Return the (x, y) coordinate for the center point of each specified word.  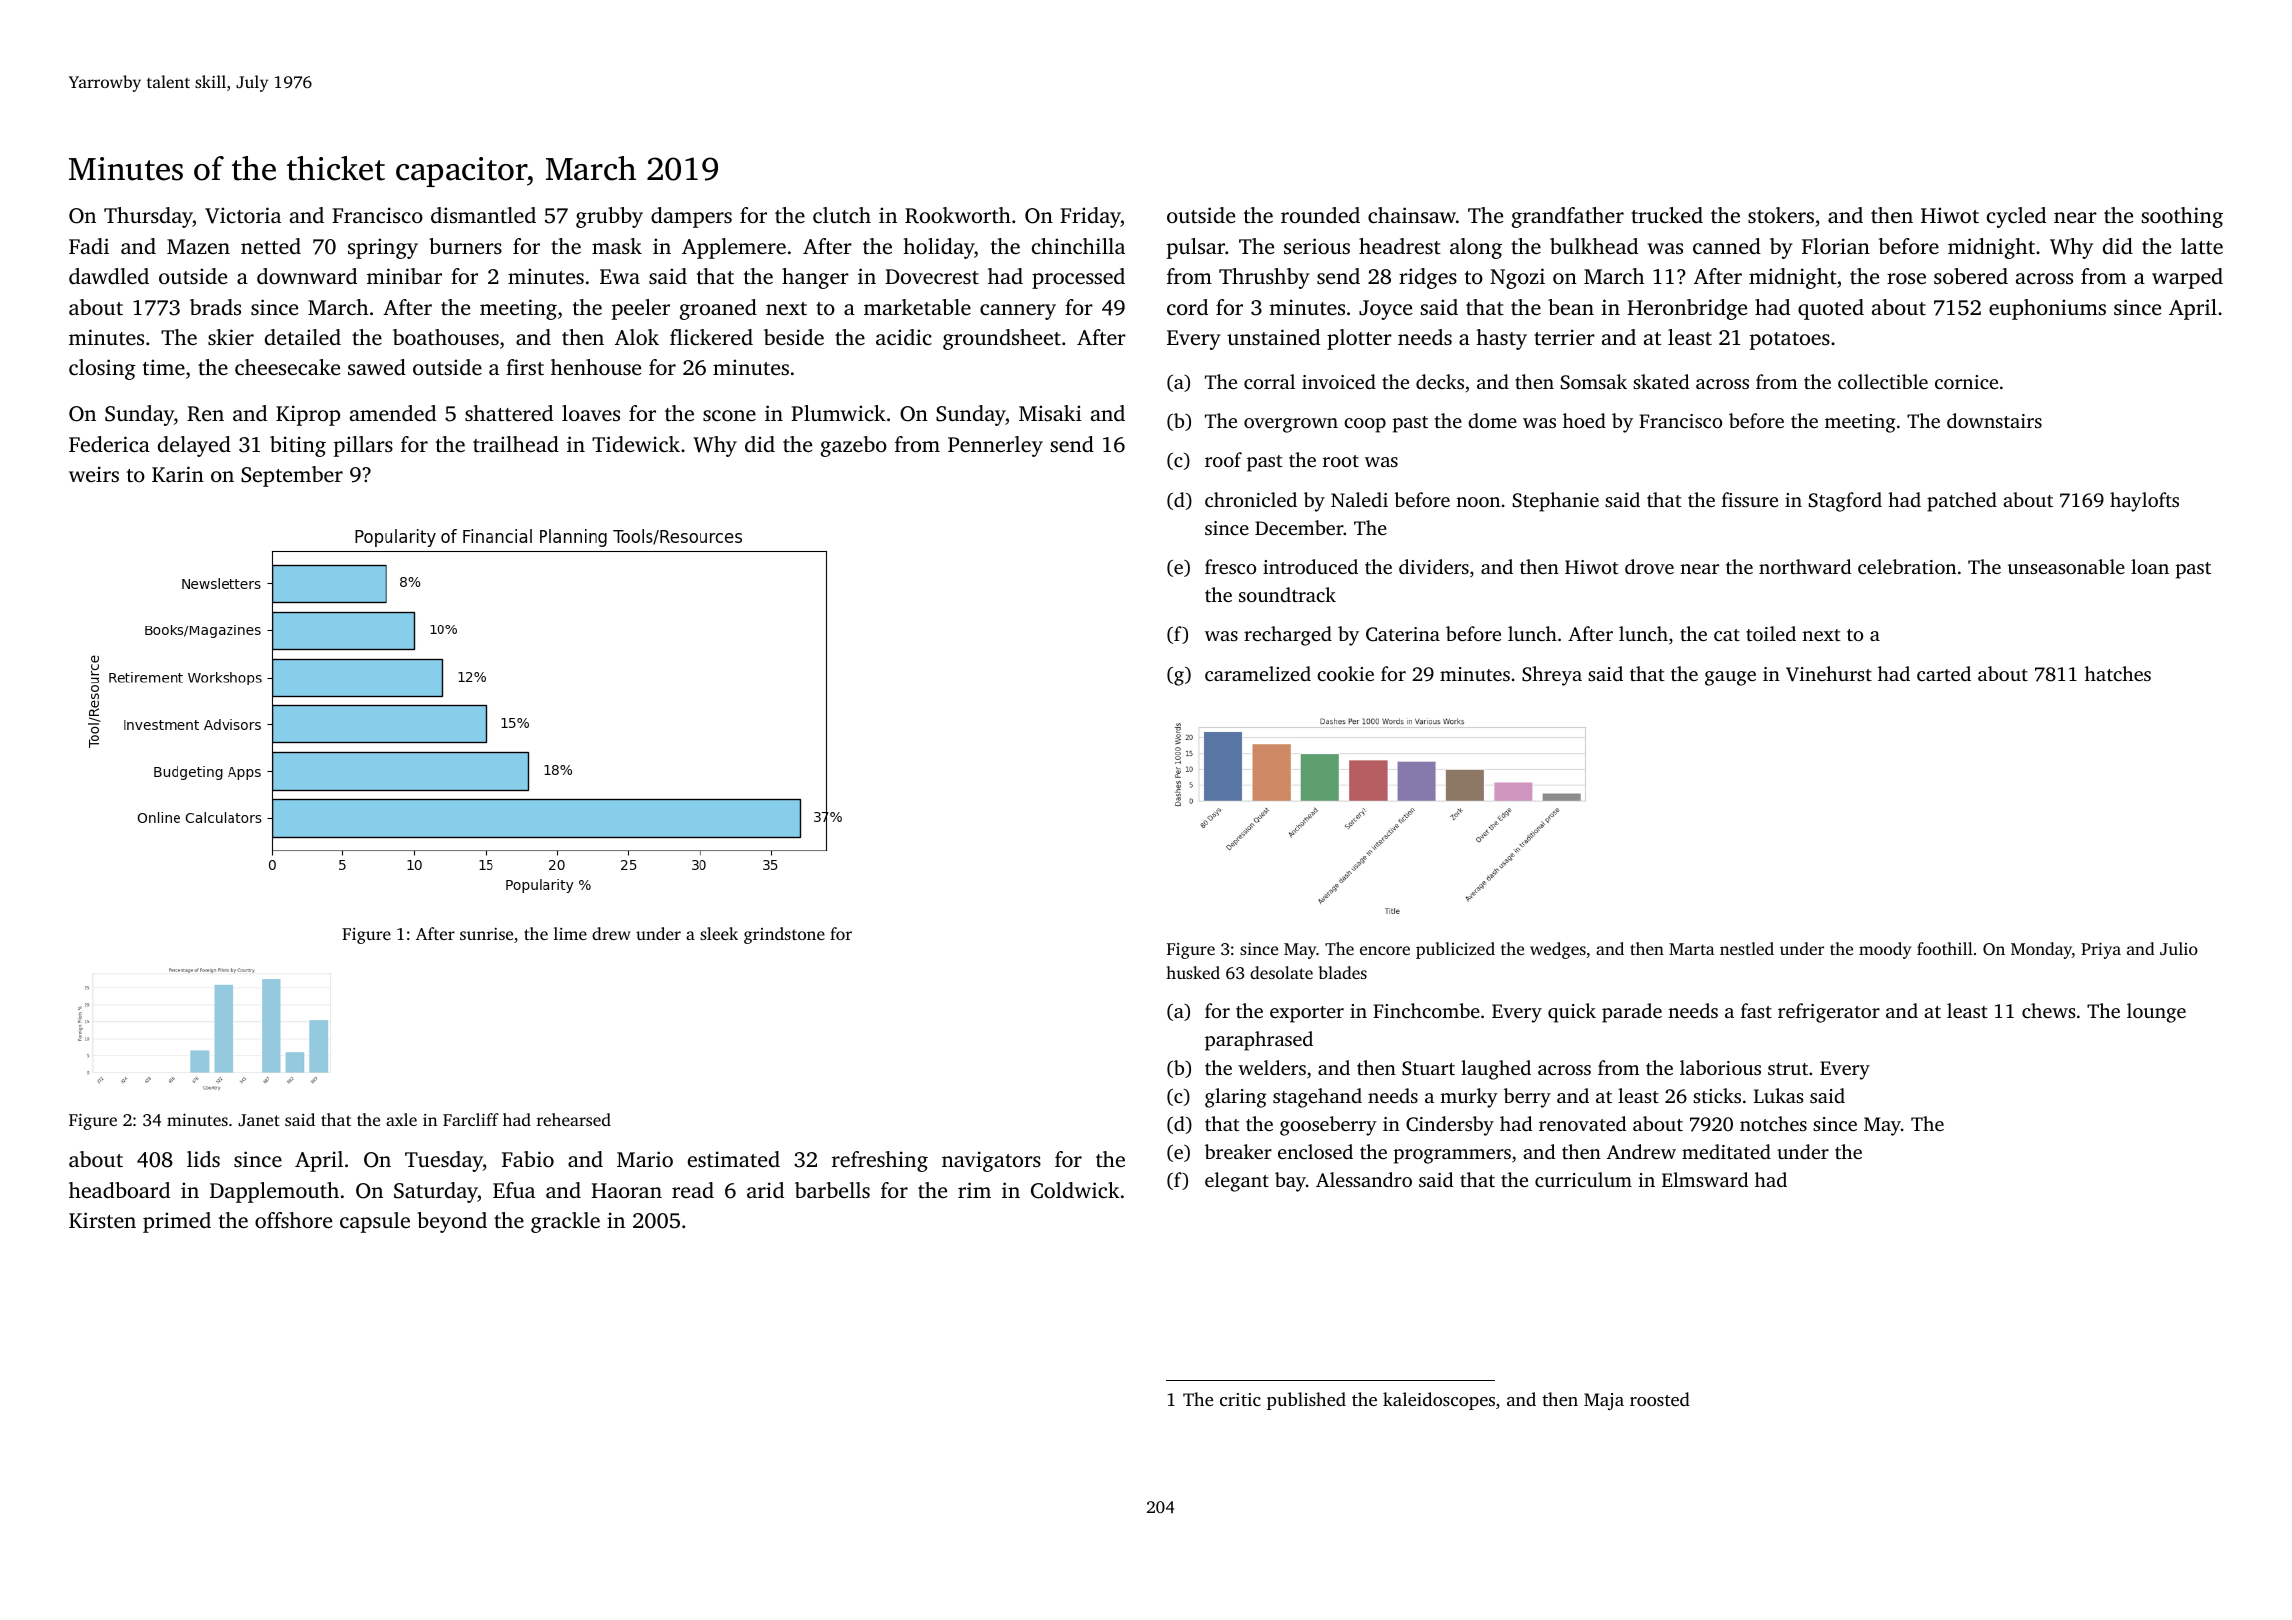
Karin (178, 474)
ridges (1428, 278)
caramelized (1258, 673)
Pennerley (995, 446)
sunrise (486, 934)
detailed (303, 337)
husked (1193, 972)
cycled (2016, 217)
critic (1240, 1399)
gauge (1730, 678)
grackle (565, 1222)
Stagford (1845, 502)
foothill (1945, 948)
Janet (259, 1120)
